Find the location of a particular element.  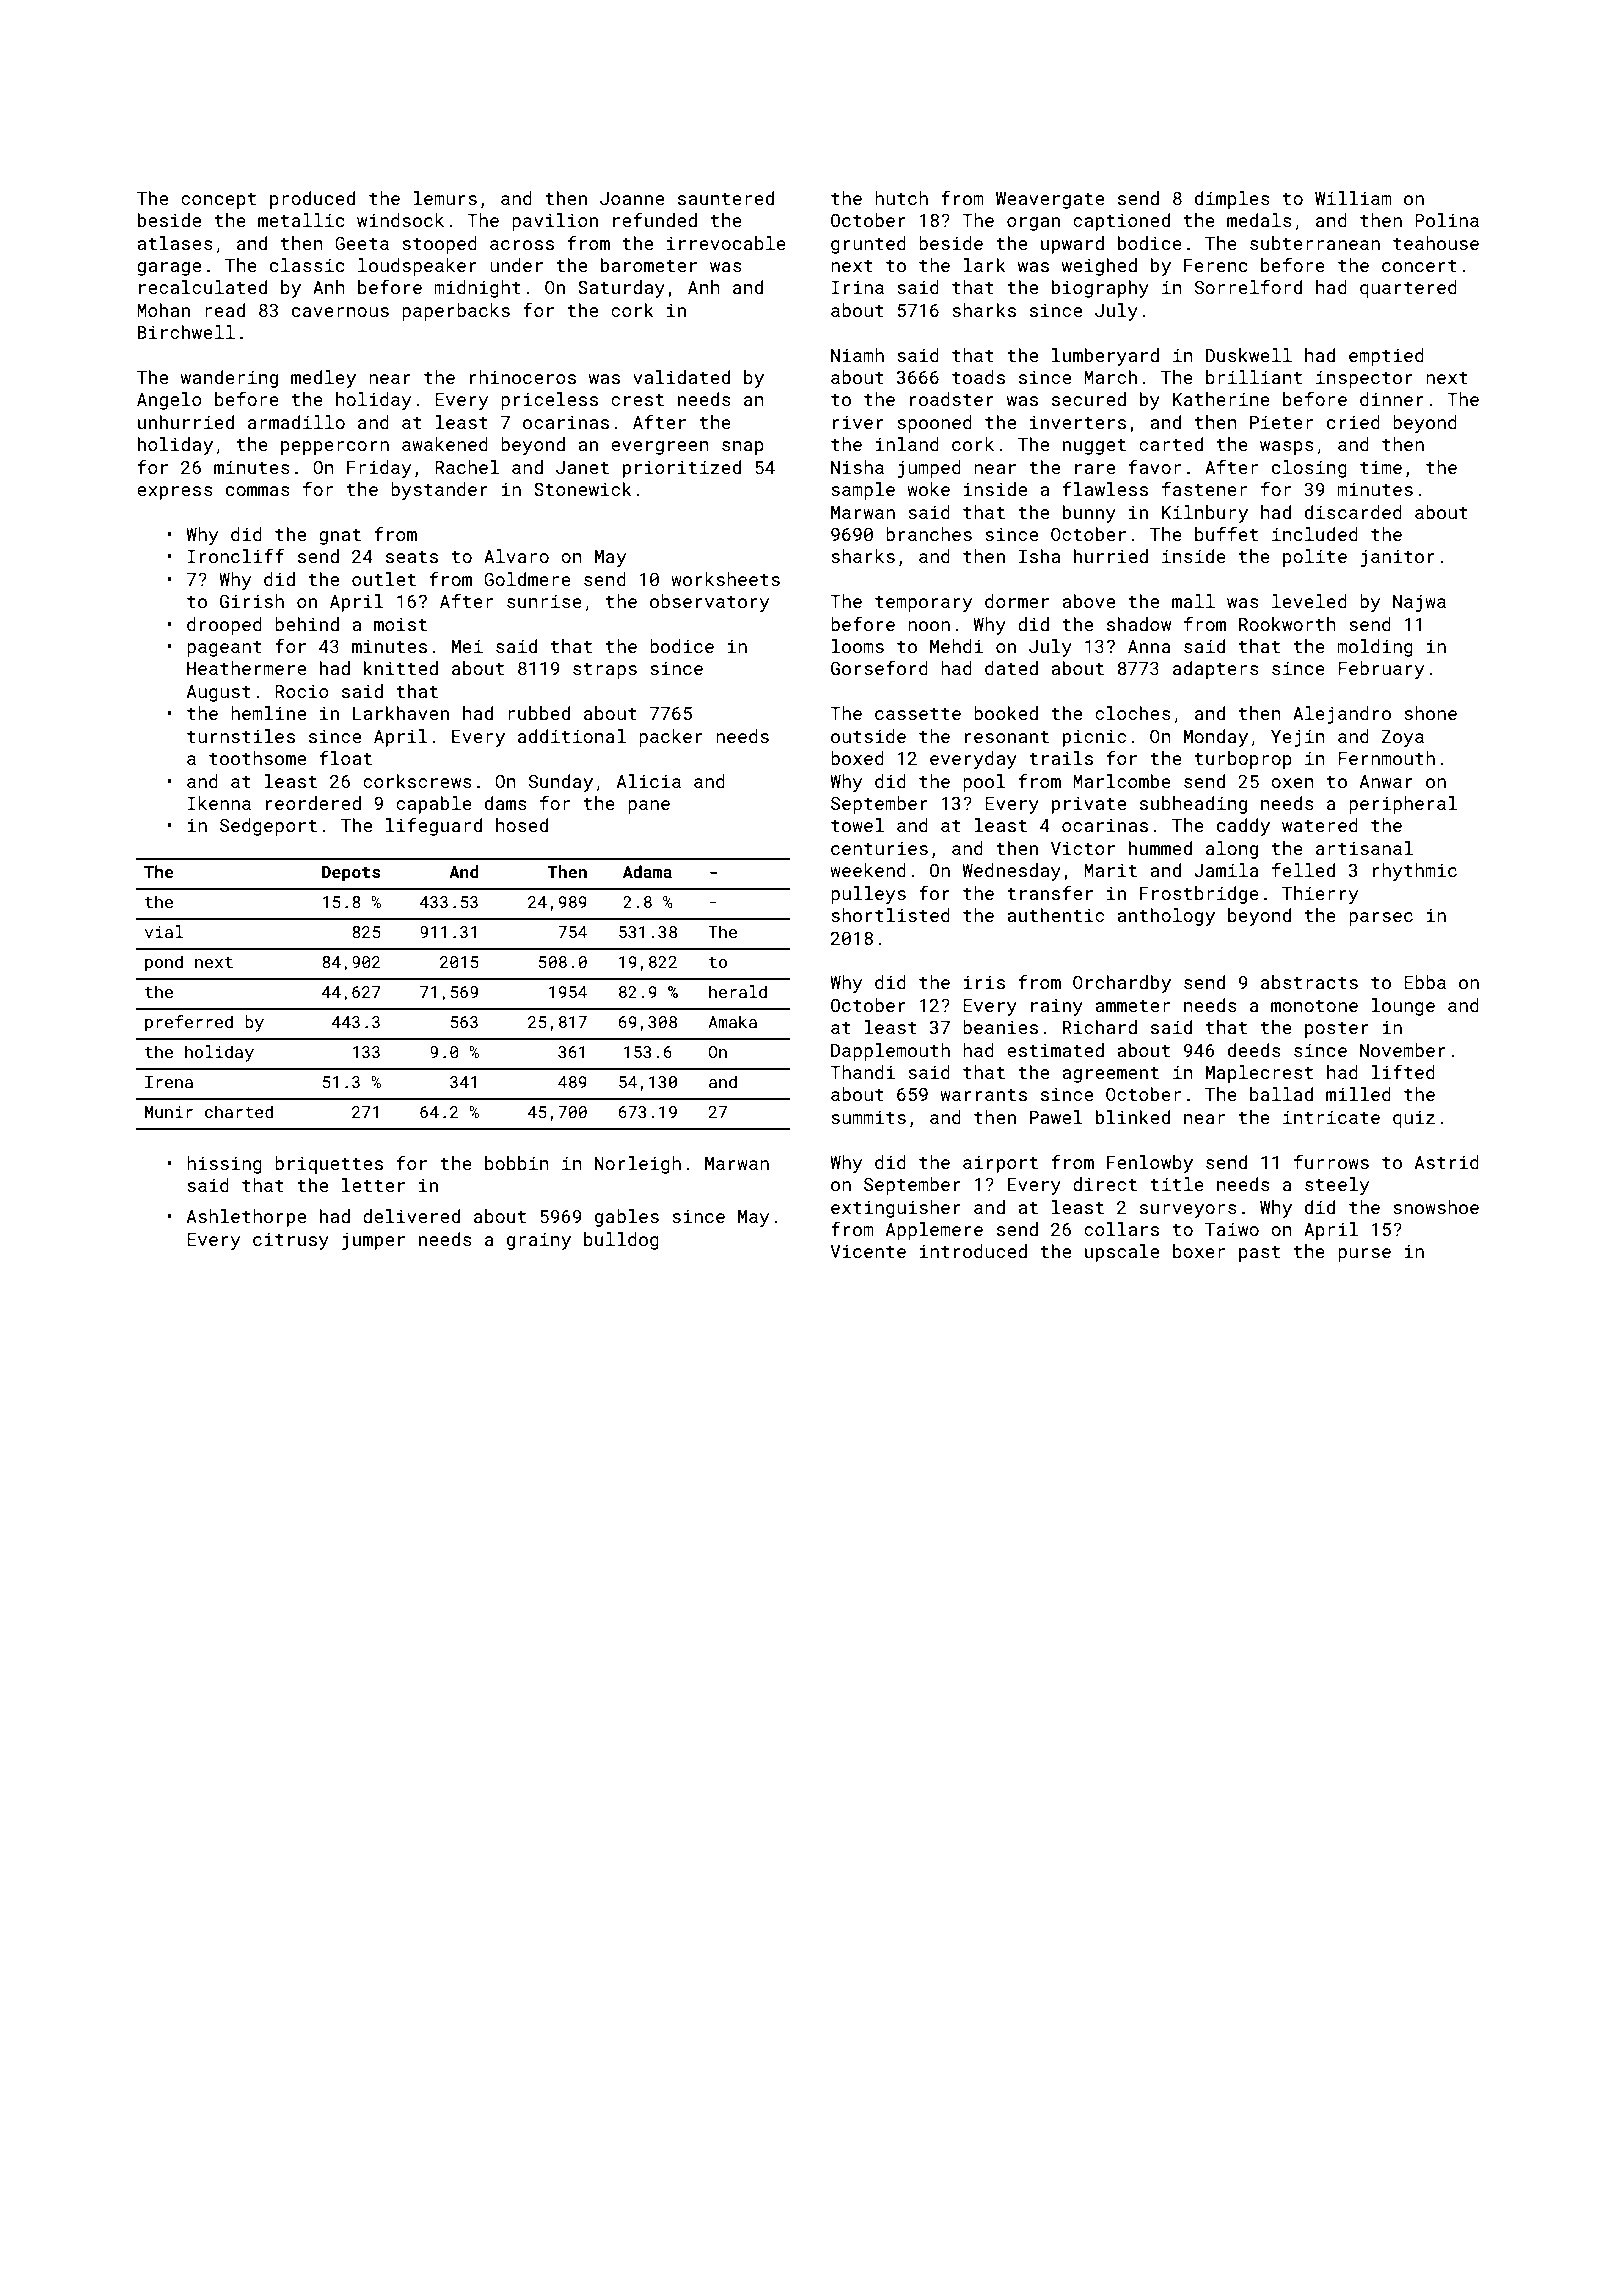

Adama is located at coordinates (647, 871).
